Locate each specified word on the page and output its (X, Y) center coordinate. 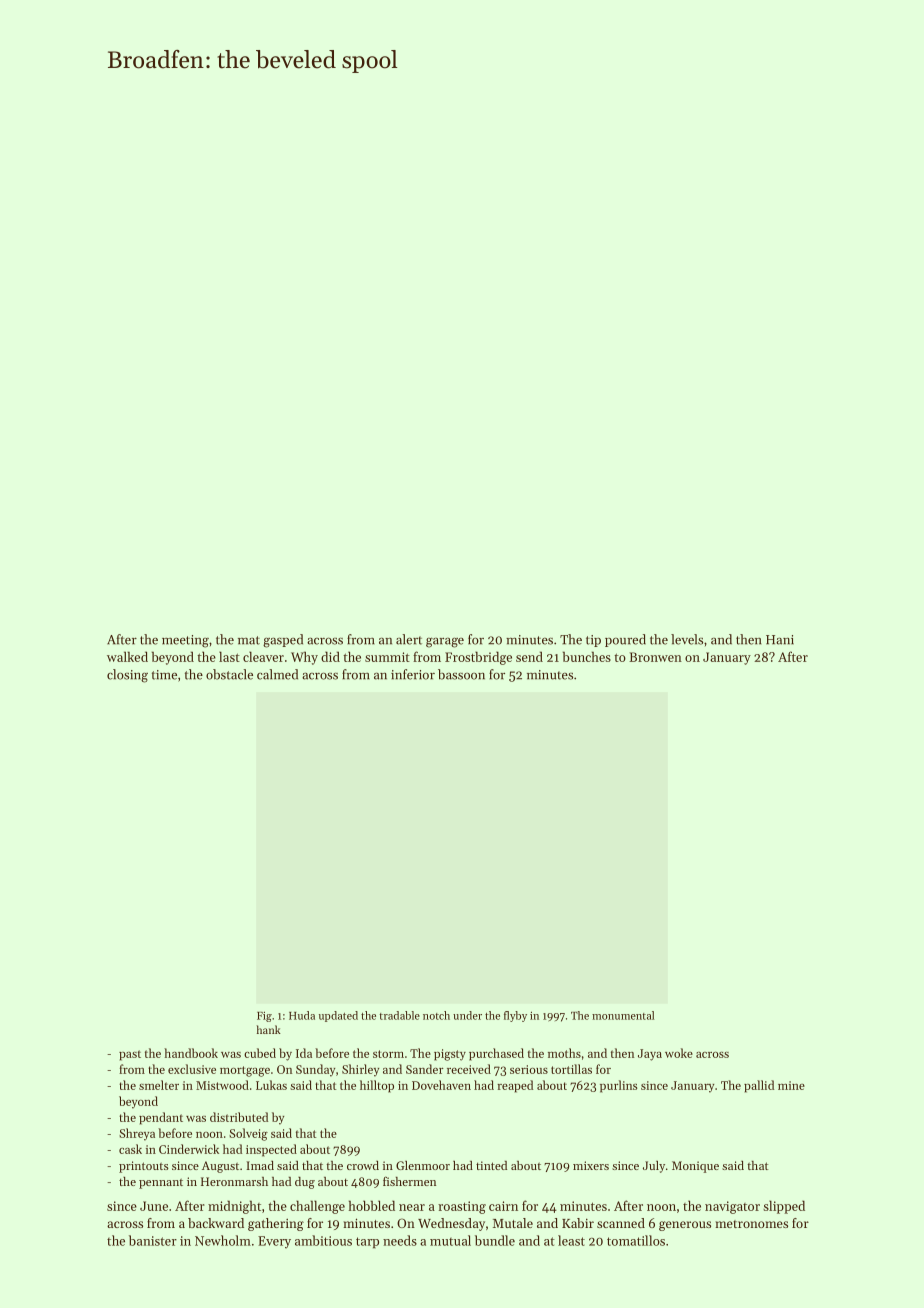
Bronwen (655, 657)
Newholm (223, 1240)
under (467, 1015)
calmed (277, 674)
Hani (780, 640)
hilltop (377, 1086)
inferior (413, 674)
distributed (239, 1117)
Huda (302, 1015)
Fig (264, 1017)
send (529, 656)
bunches (587, 656)
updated (338, 1016)
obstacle (229, 674)
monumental (623, 1015)
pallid (759, 1086)
